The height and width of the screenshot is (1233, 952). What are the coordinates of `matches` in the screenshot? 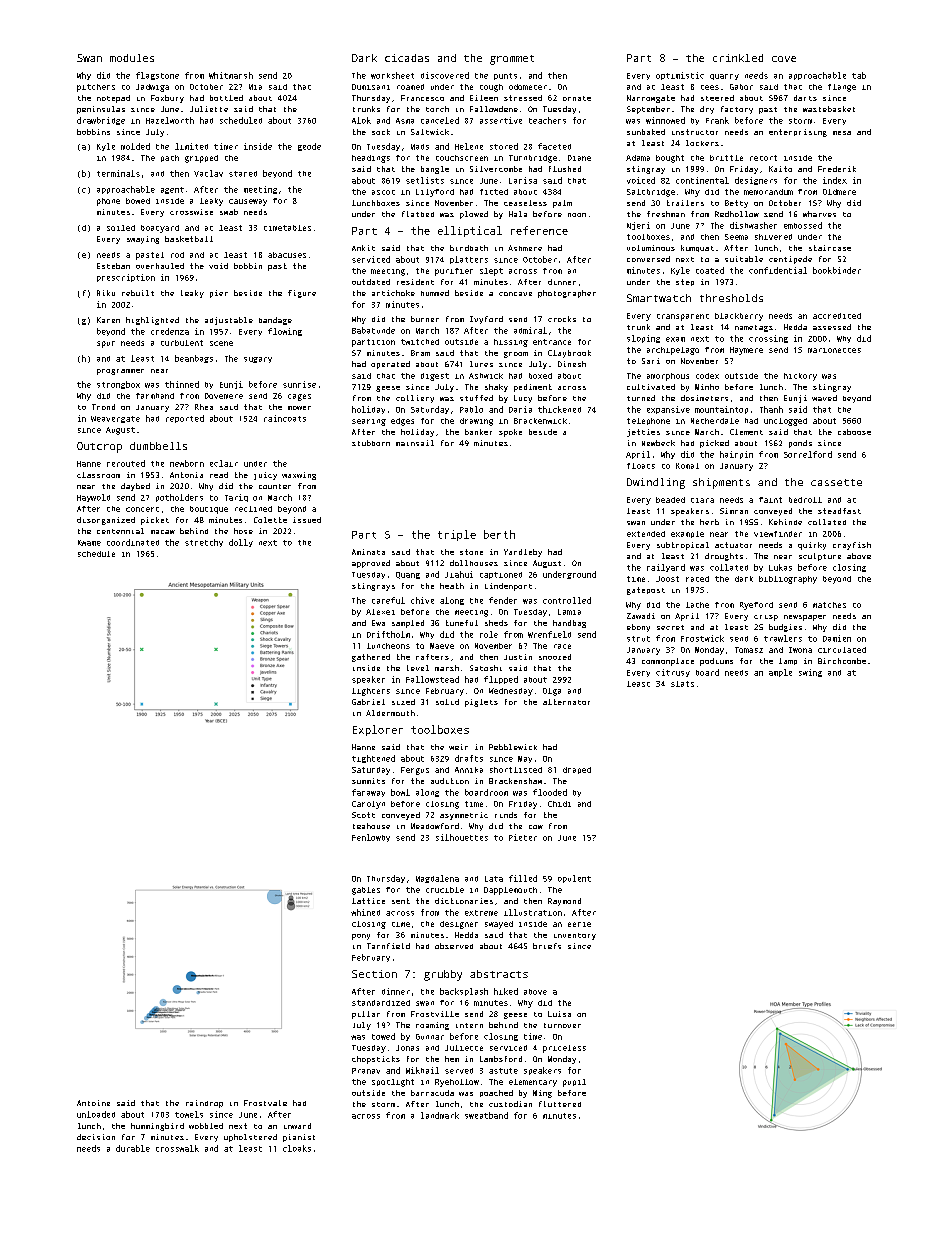 It's located at (829, 605).
